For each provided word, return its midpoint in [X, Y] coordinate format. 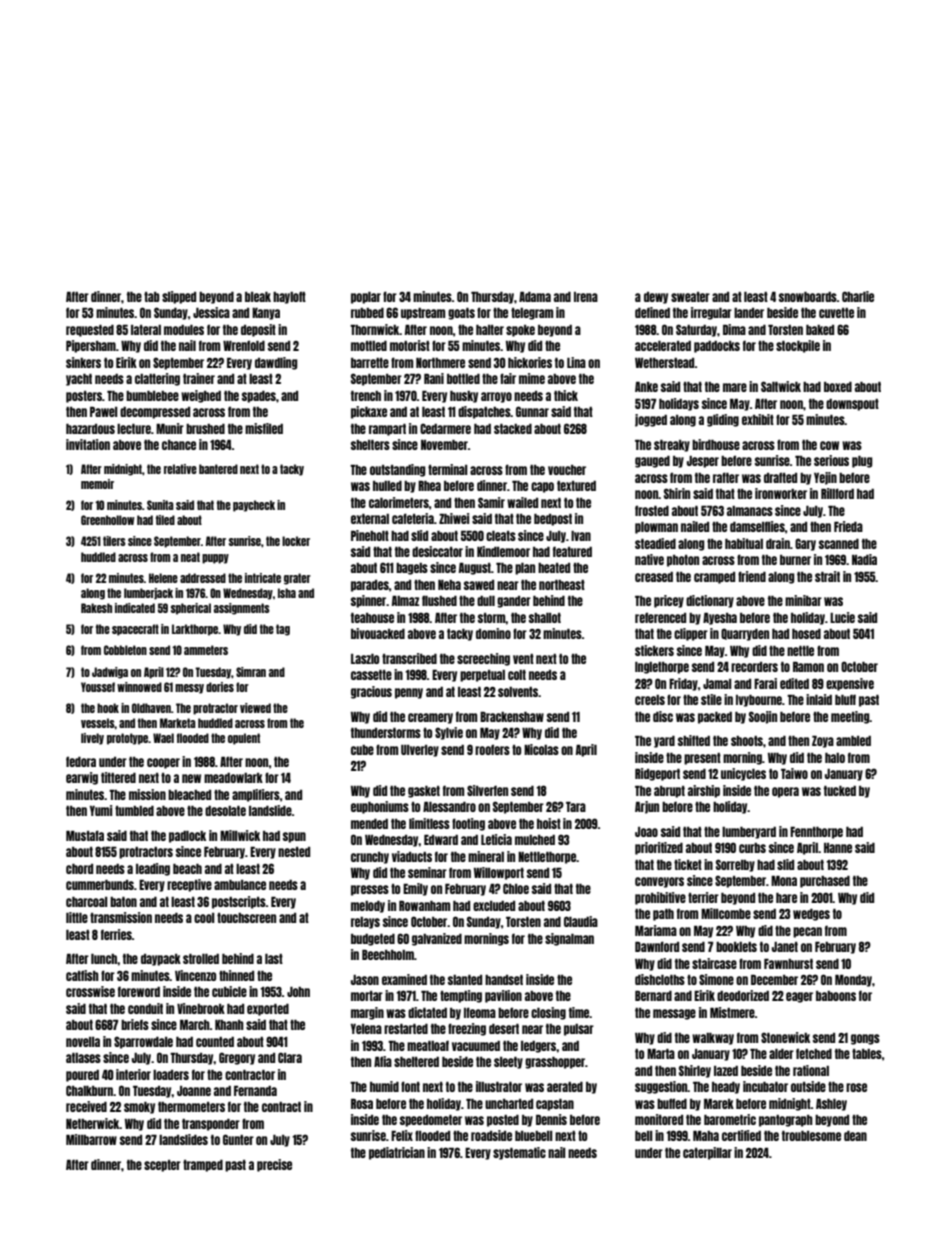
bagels [412, 569]
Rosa [362, 1103]
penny [409, 693]
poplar [366, 298]
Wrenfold [244, 345]
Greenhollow [107, 520]
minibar [803, 600]
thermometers [191, 1107]
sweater [690, 297]
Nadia [864, 559]
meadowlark [233, 778]
